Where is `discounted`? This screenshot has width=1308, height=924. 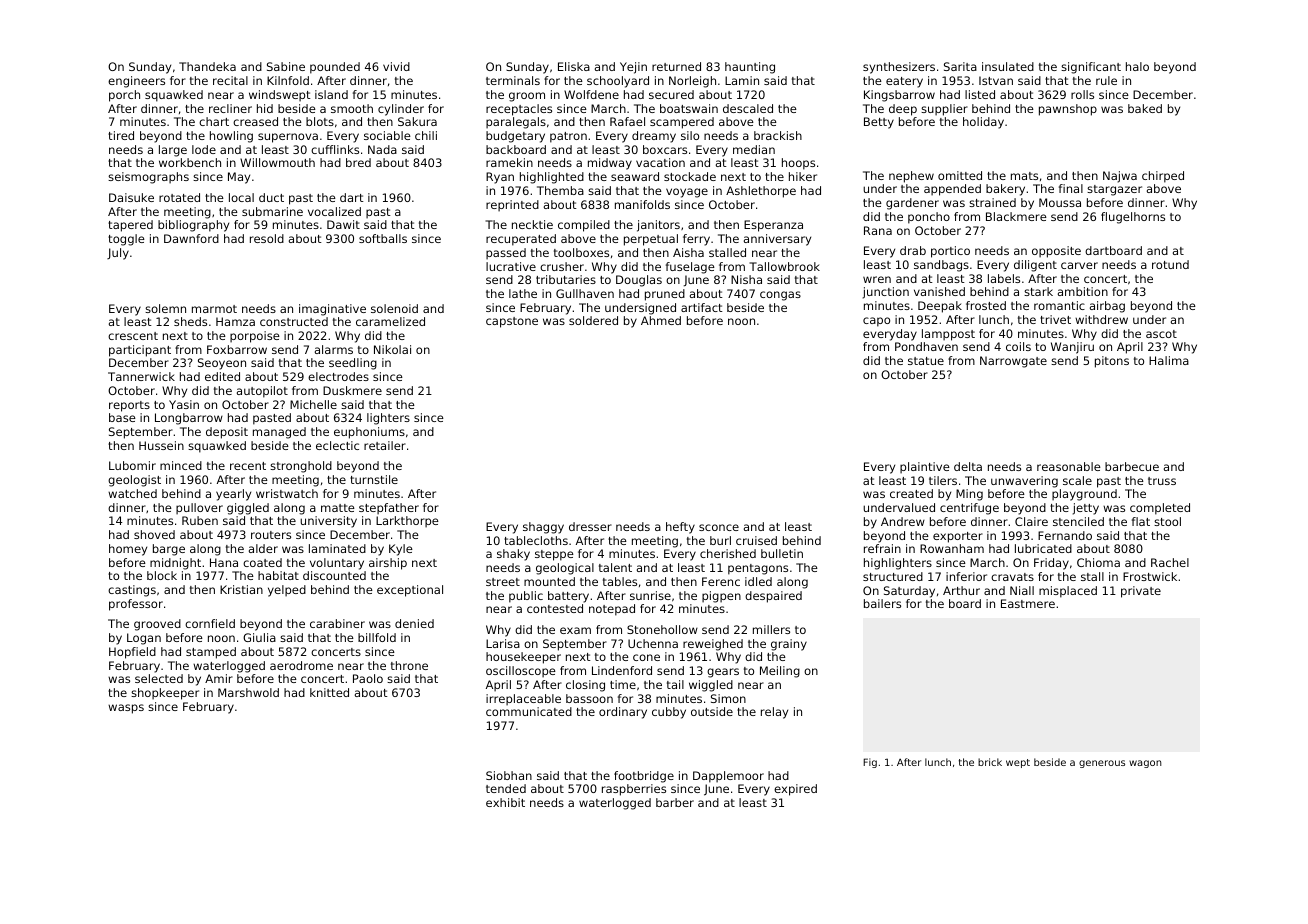
discounted is located at coordinates (334, 575).
